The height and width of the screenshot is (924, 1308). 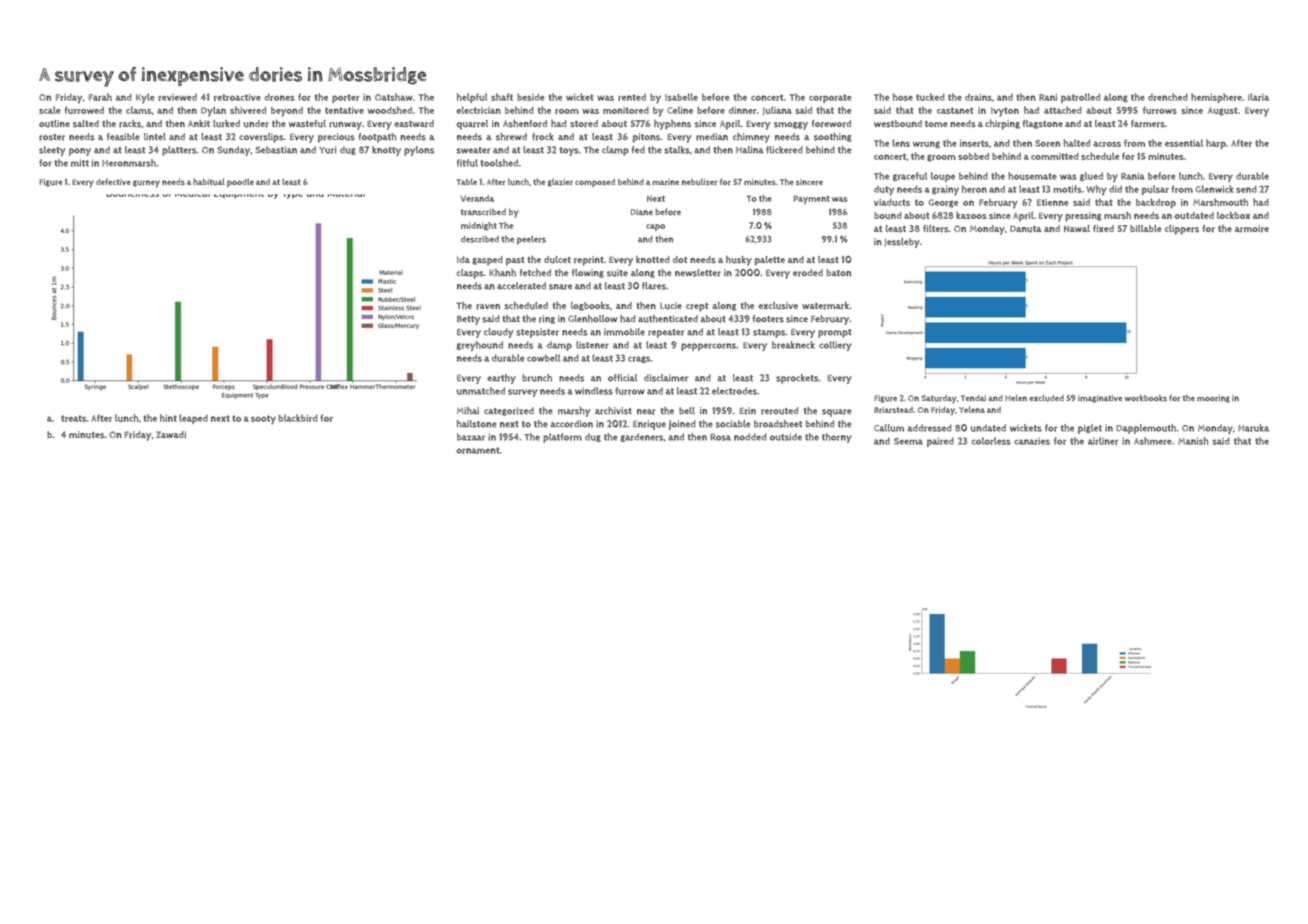 What do you see at coordinates (480, 239) in the screenshot?
I see `described` at bounding box center [480, 239].
